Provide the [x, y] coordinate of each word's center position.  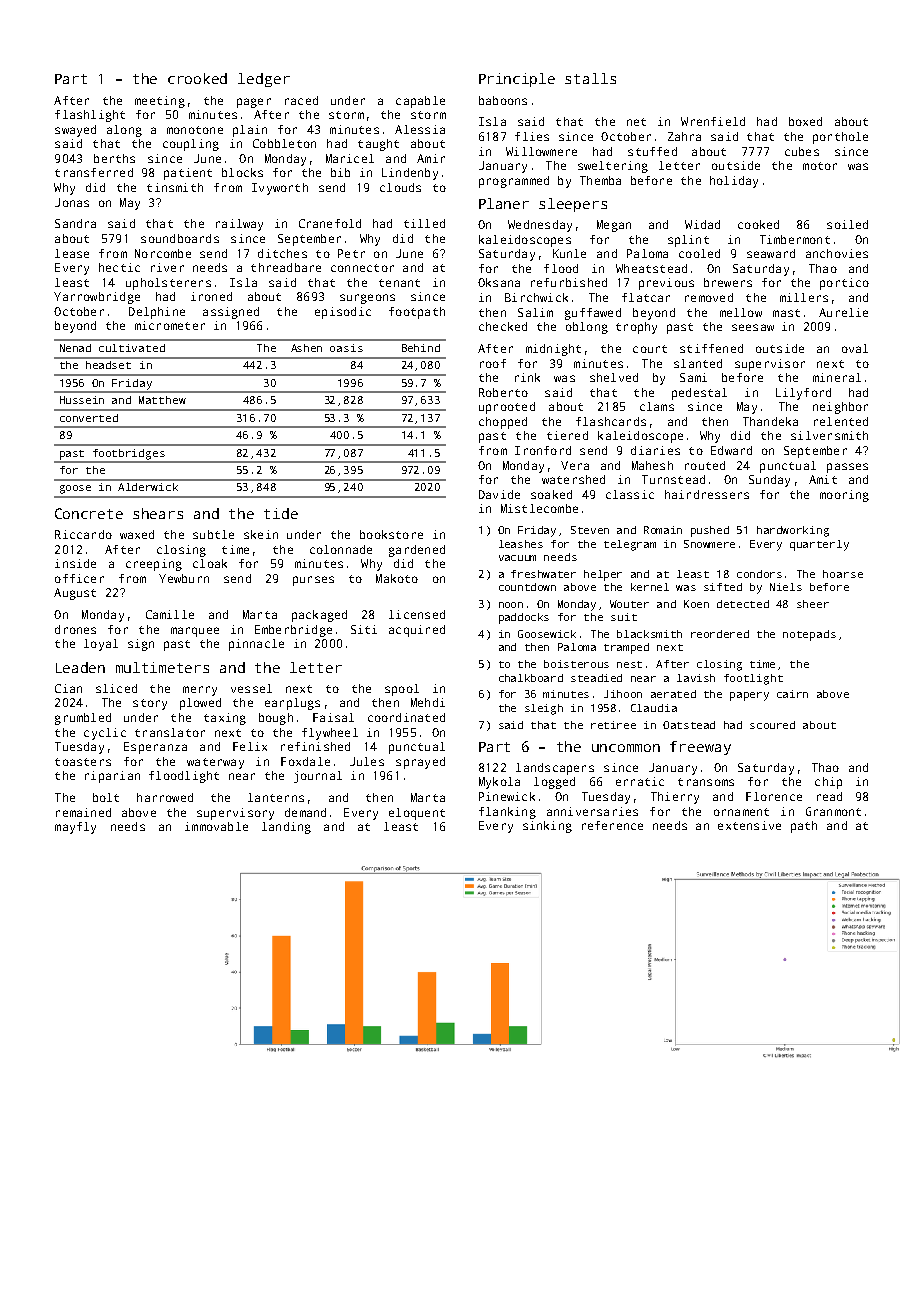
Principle [517, 80]
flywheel [330, 734]
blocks [242, 172]
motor [820, 166]
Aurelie [843, 312]
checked [503, 326]
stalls [590, 78]
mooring [844, 496]
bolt [106, 797]
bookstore [391, 534]
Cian [68, 688]
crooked [197, 78]
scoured [772, 725]
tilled [424, 223]
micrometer [170, 325]
